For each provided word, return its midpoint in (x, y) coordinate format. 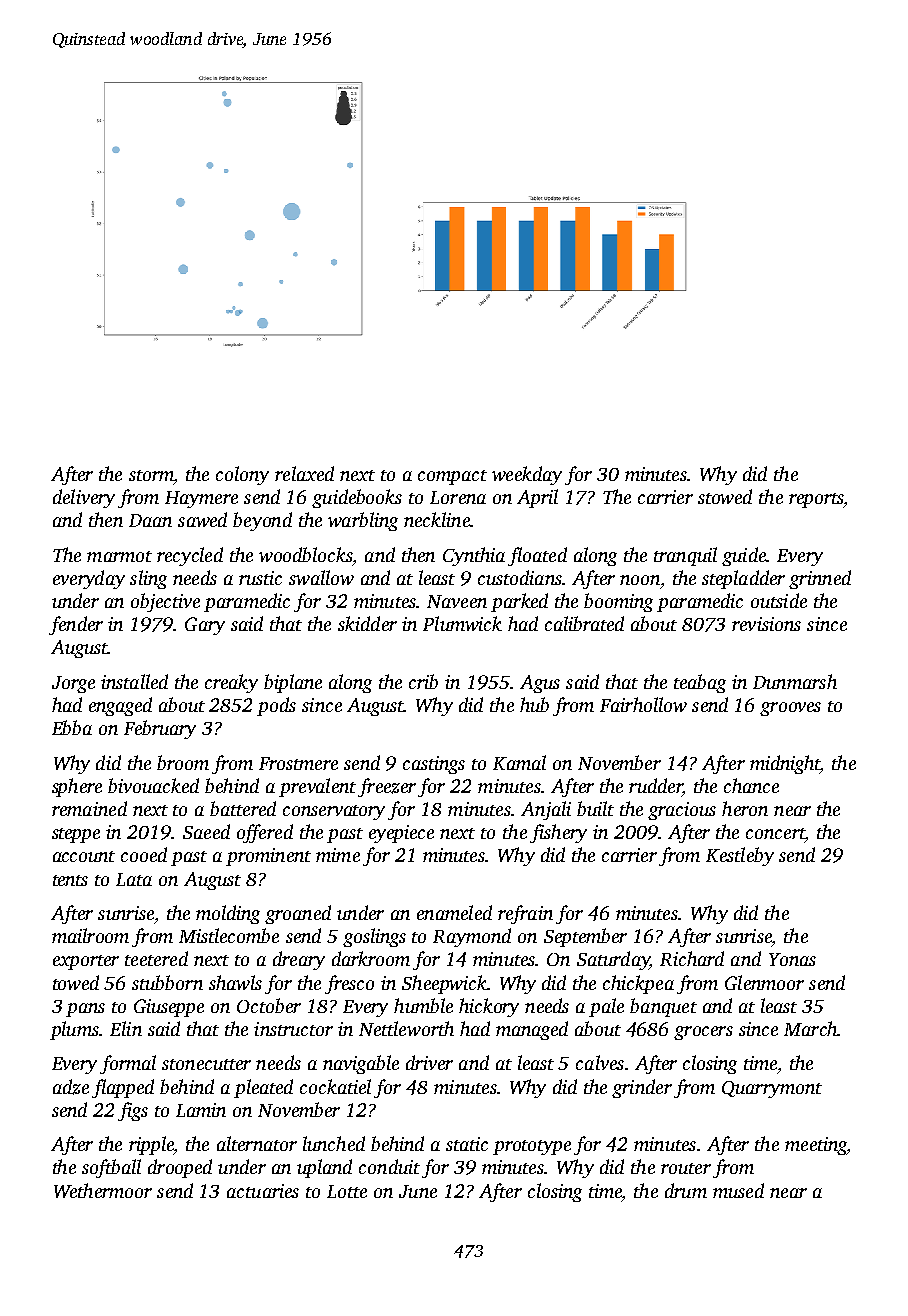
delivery (84, 498)
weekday (527, 475)
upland (324, 1168)
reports (816, 500)
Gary (205, 626)
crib (423, 681)
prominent (268, 857)
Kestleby (740, 856)
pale (606, 1007)
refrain (525, 914)
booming (618, 602)
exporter (86, 962)
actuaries (263, 1191)
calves (600, 1062)
